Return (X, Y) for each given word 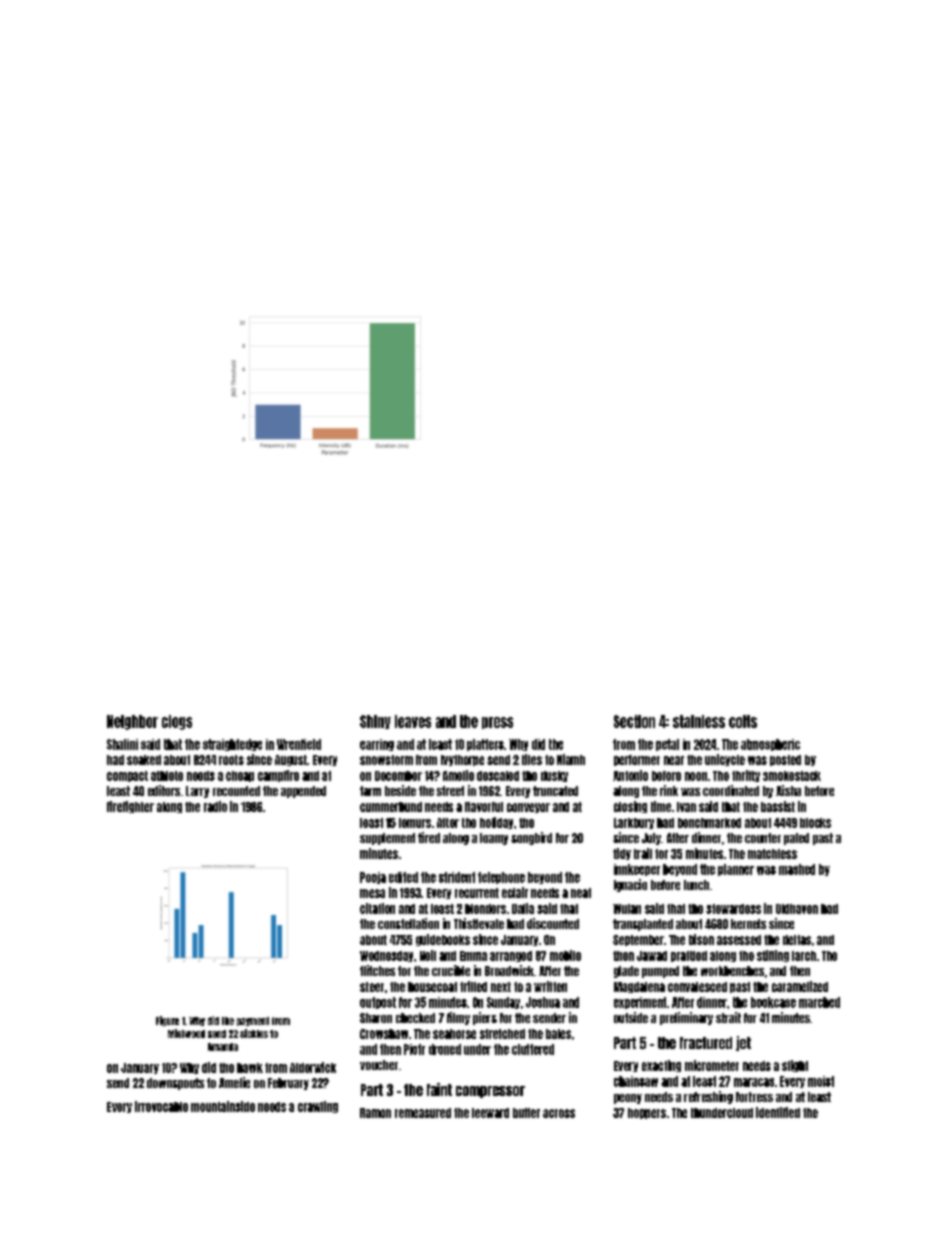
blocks (815, 823)
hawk (250, 1068)
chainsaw (636, 1081)
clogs (177, 722)
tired (429, 837)
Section (634, 721)
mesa (372, 893)
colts (743, 721)
